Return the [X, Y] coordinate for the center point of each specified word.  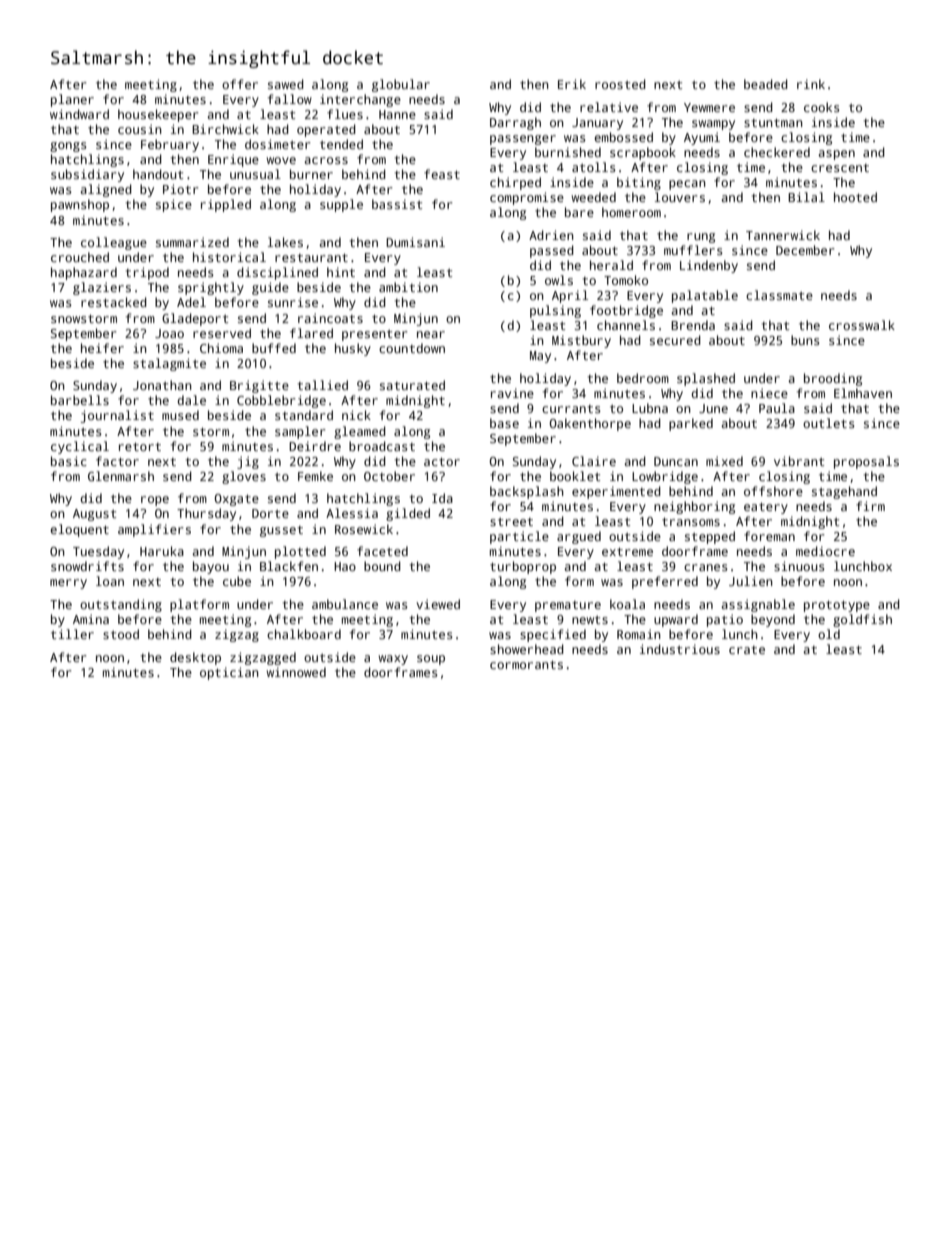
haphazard [84, 273]
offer [240, 84]
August [94, 515]
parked [691, 424]
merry [68, 584]
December [805, 250]
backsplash [527, 492]
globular [401, 85]
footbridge [626, 311]
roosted [620, 84]
